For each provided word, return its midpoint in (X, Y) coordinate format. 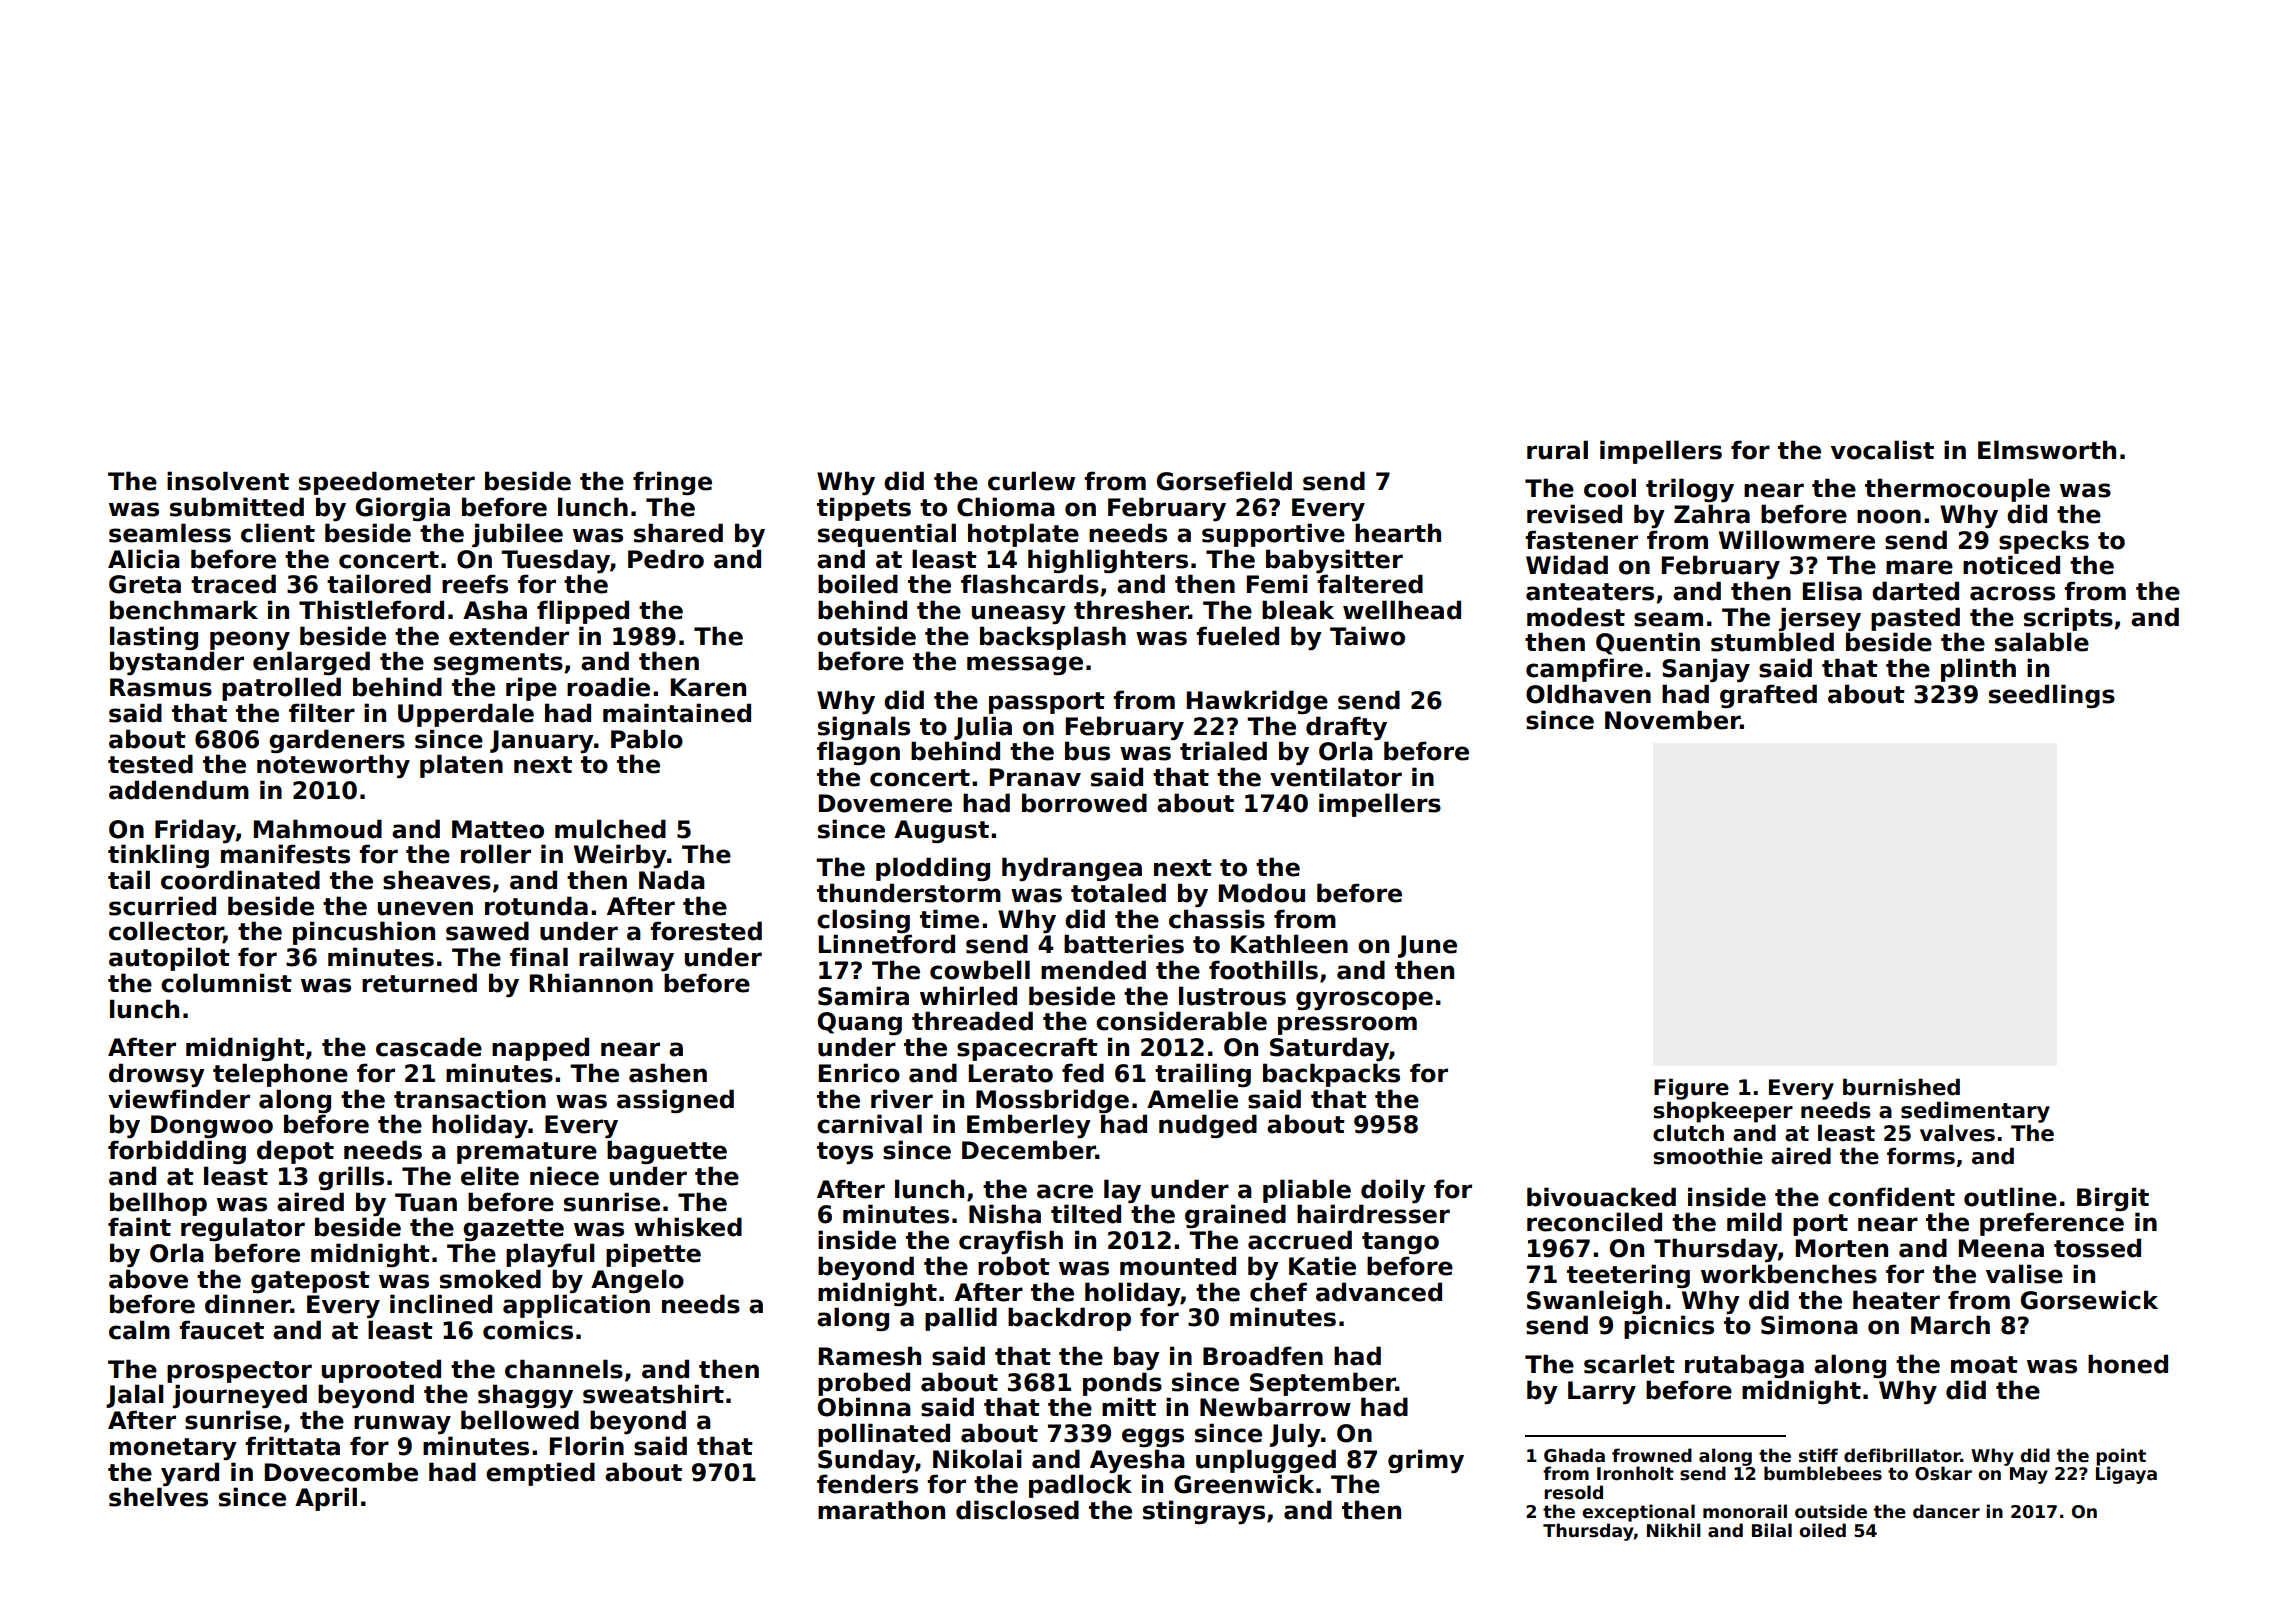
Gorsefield (1224, 481)
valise (2024, 1274)
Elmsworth (2047, 450)
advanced (1379, 1292)
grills (351, 1178)
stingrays (1204, 1512)
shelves (158, 1497)
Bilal (1772, 1530)
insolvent (228, 481)
